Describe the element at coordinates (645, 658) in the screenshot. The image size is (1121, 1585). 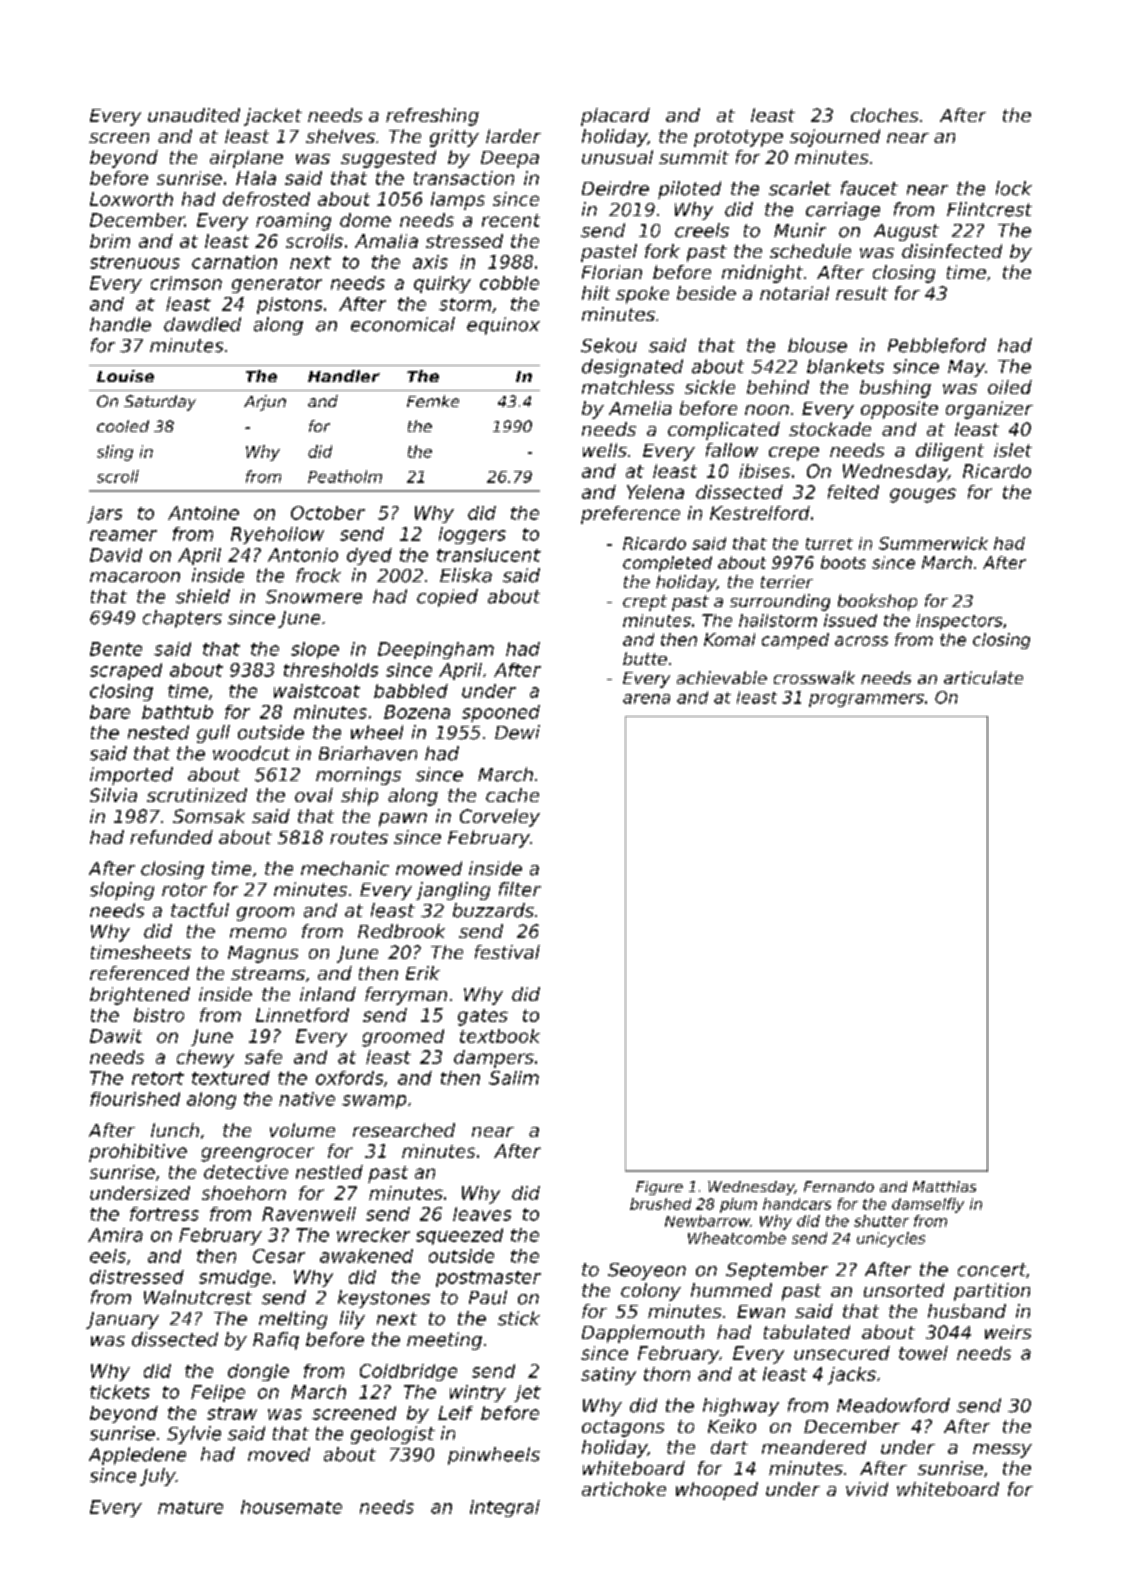
I see `butte` at that location.
